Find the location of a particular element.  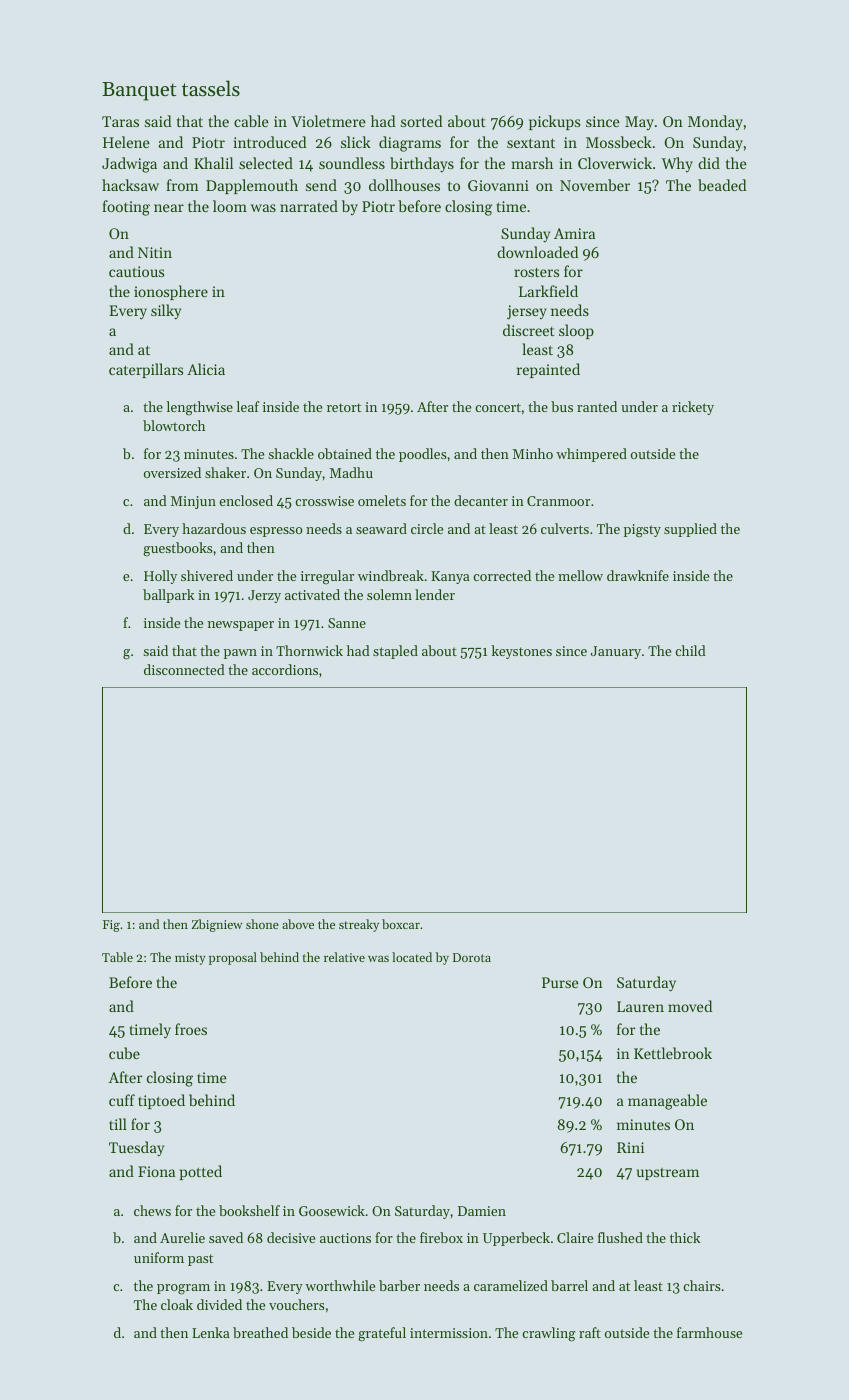

moved is located at coordinates (690, 1006).
